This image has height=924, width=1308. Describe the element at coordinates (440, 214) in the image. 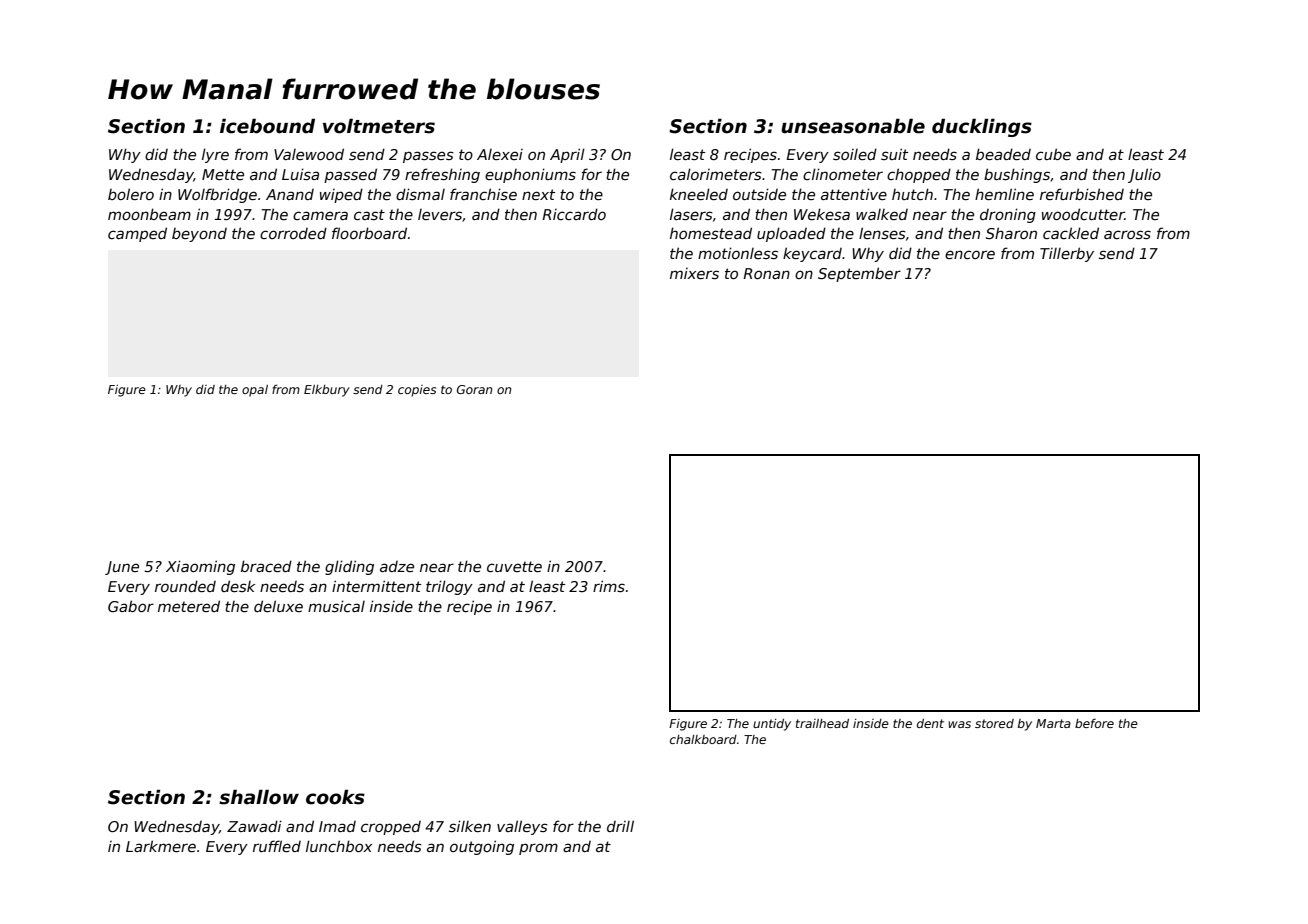

I see `levers` at that location.
